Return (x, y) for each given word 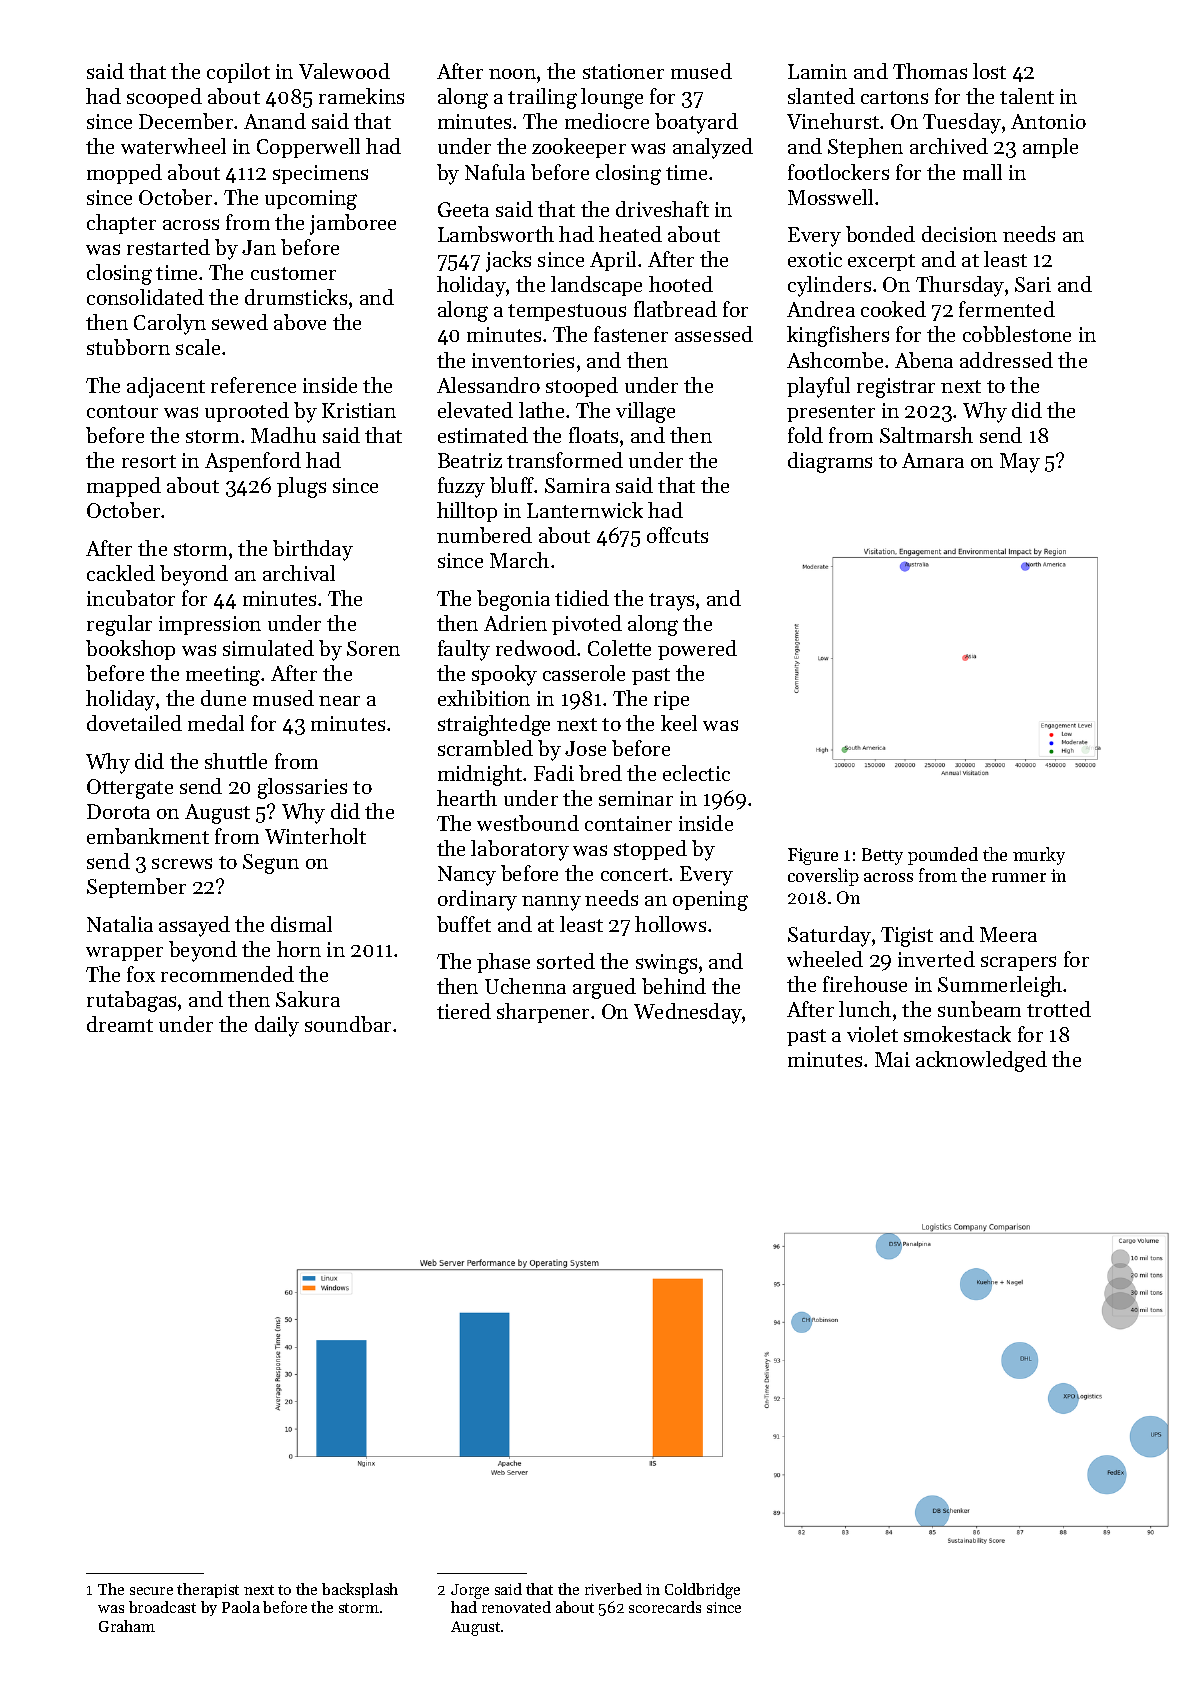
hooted (681, 284)
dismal (301, 924)
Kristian (359, 410)
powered (697, 650)
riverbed (613, 1589)
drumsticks (296, 297)
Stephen (865, 148)
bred (600, 773)
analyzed (713, 148)
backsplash (360, 1590)
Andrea (821, 309)
